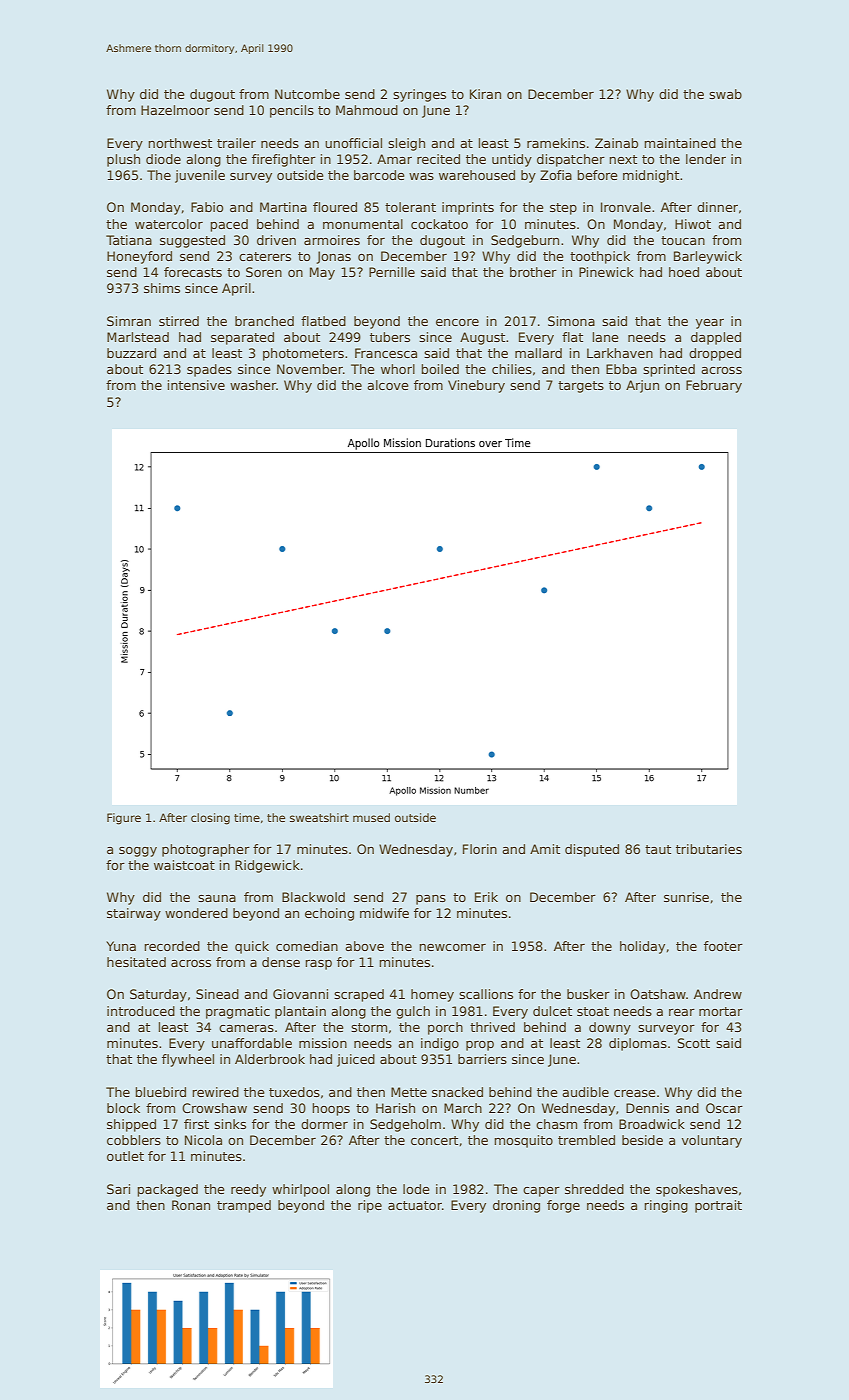 Image resolution: width=849 pixels, height=1400 pixels. I want to click on suggested, so click(192, 241).
